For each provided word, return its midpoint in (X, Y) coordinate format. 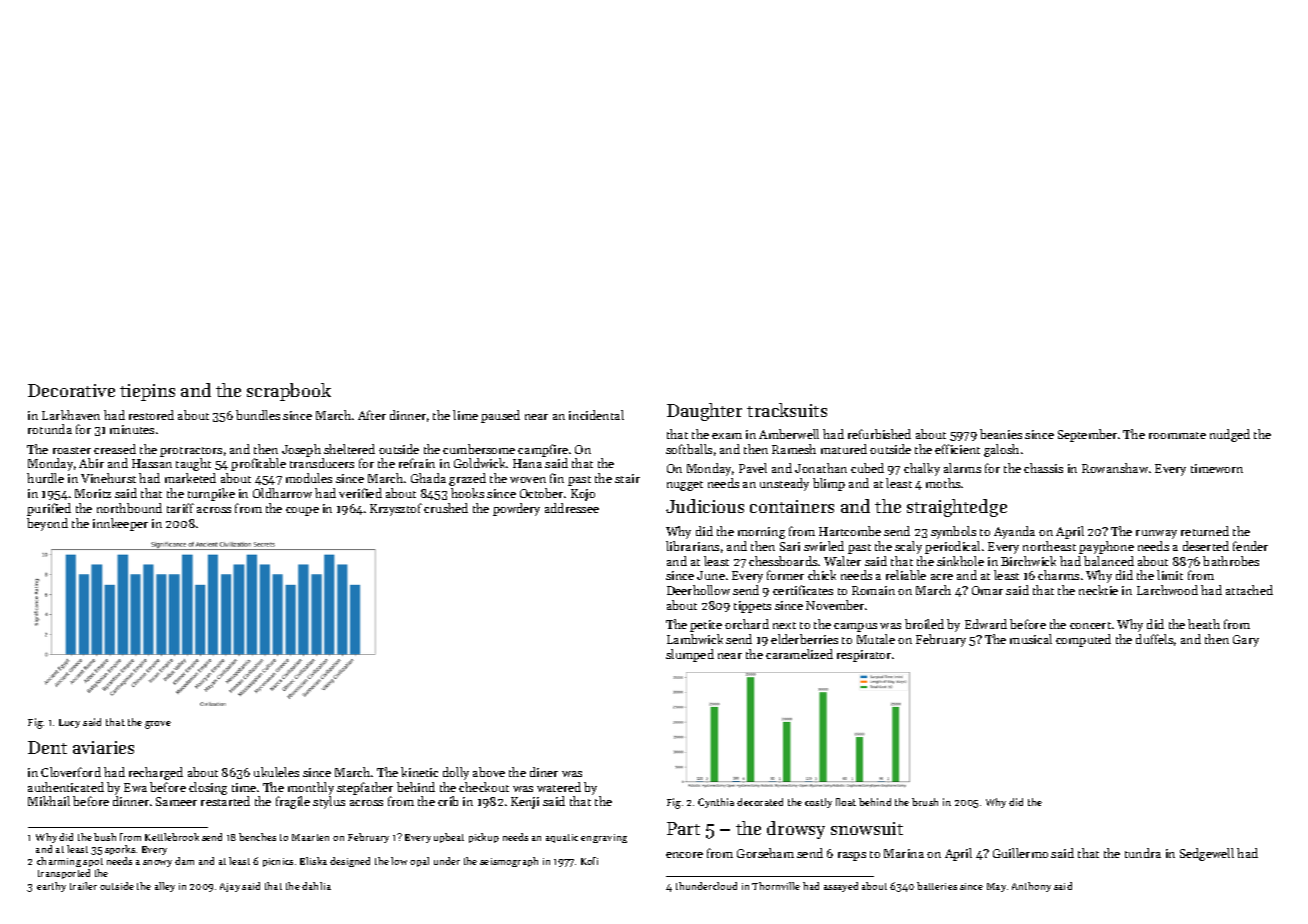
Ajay (230, 887)
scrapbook (289, 392)
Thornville (776, 886)
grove (158, 725)
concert (1090, 625)
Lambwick (695, 639)
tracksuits (787, 410)
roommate (1177, 435)
